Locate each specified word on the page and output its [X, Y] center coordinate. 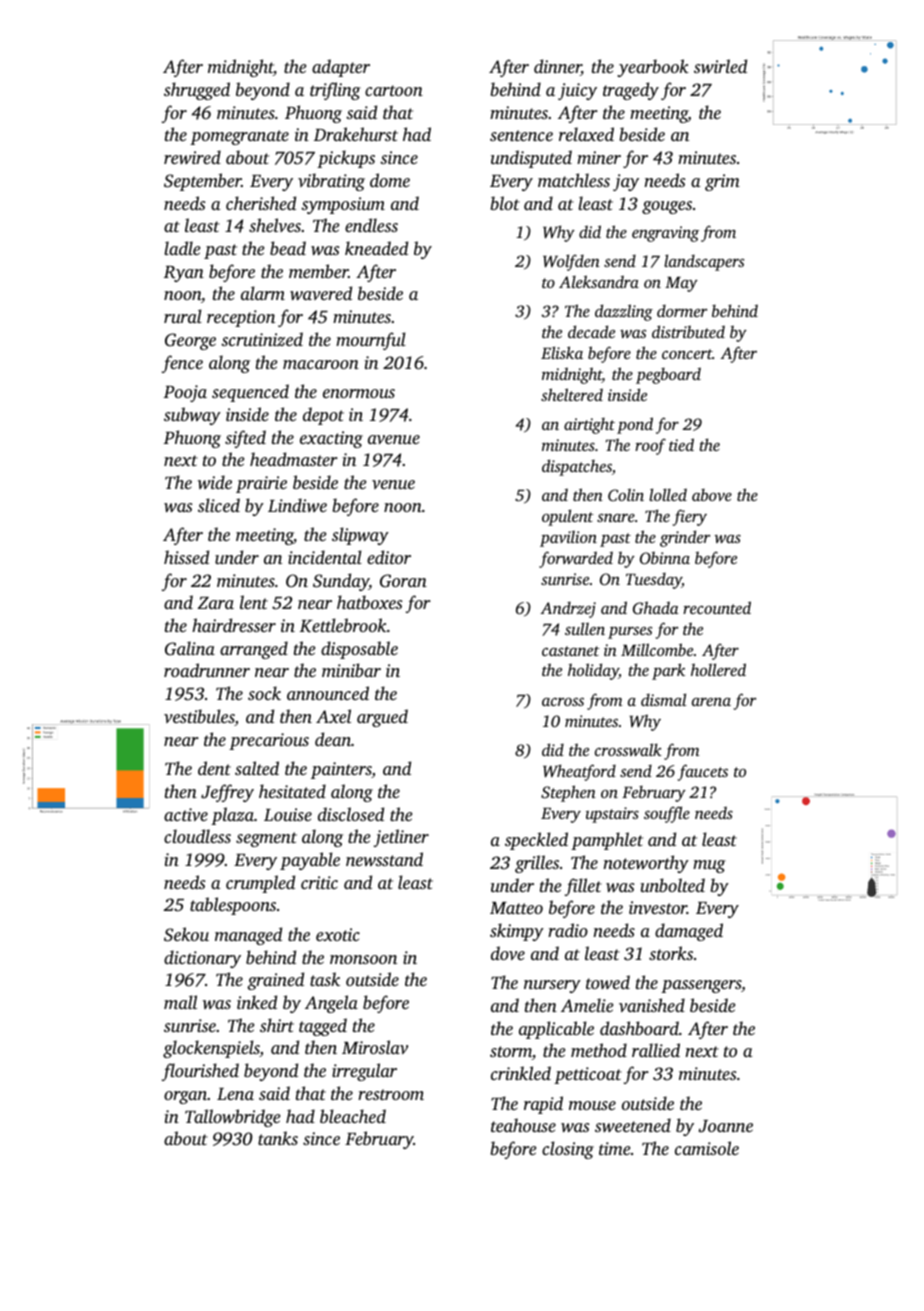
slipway [360, 536]
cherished [261, 203]
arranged [254, 650]
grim [722, 182]
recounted [717, 607]
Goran [403, 581]
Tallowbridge [232, 1118]
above [712, 495]
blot [505, 203]
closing [568, 1150]
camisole [707, 1148]
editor [389, 557]
